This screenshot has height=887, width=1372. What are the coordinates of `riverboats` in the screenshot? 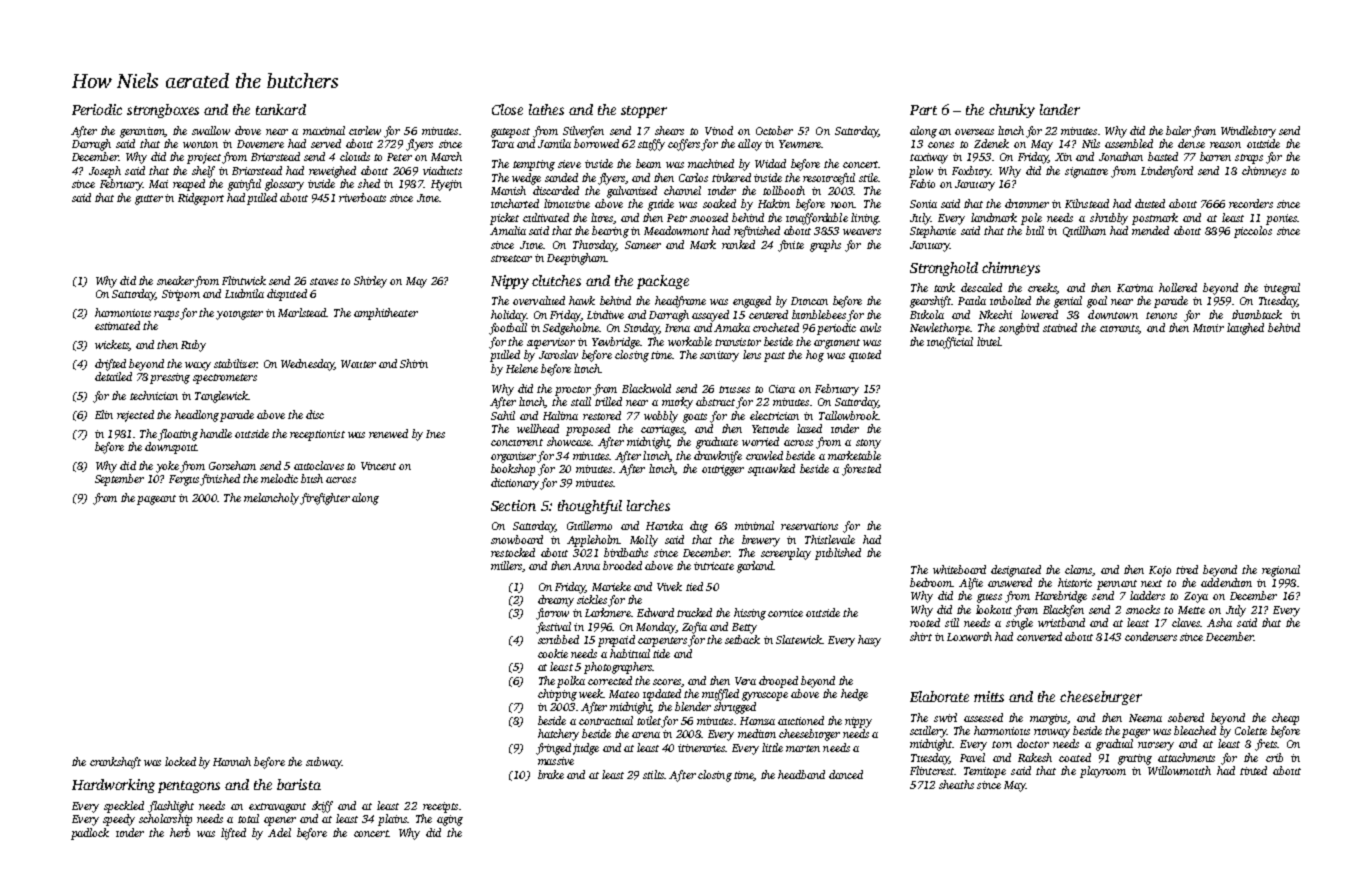 It's located at (362, 197).
